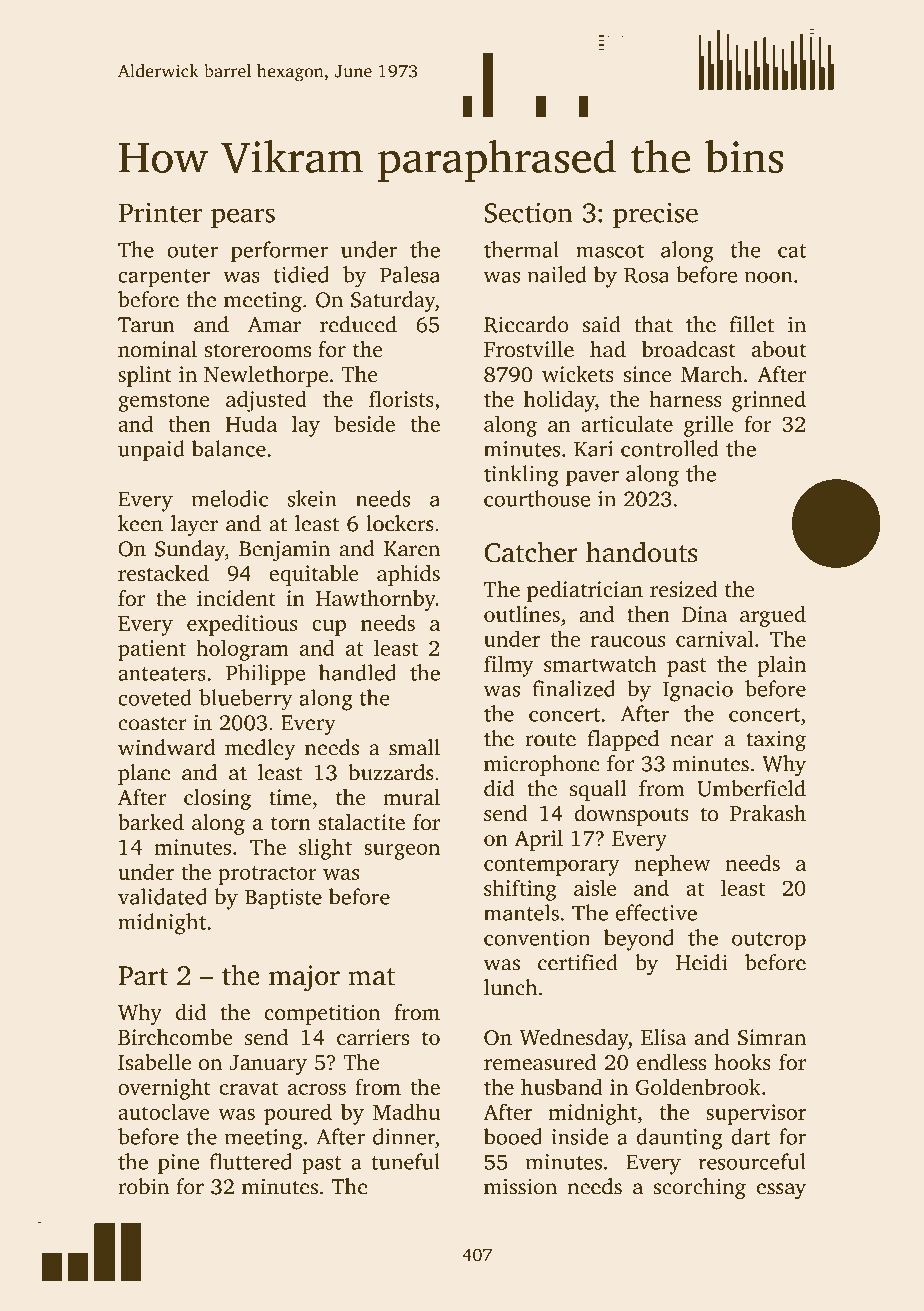 This screenshot has width=924, height=1311. I want to click on taxing, so click(776, 741).
